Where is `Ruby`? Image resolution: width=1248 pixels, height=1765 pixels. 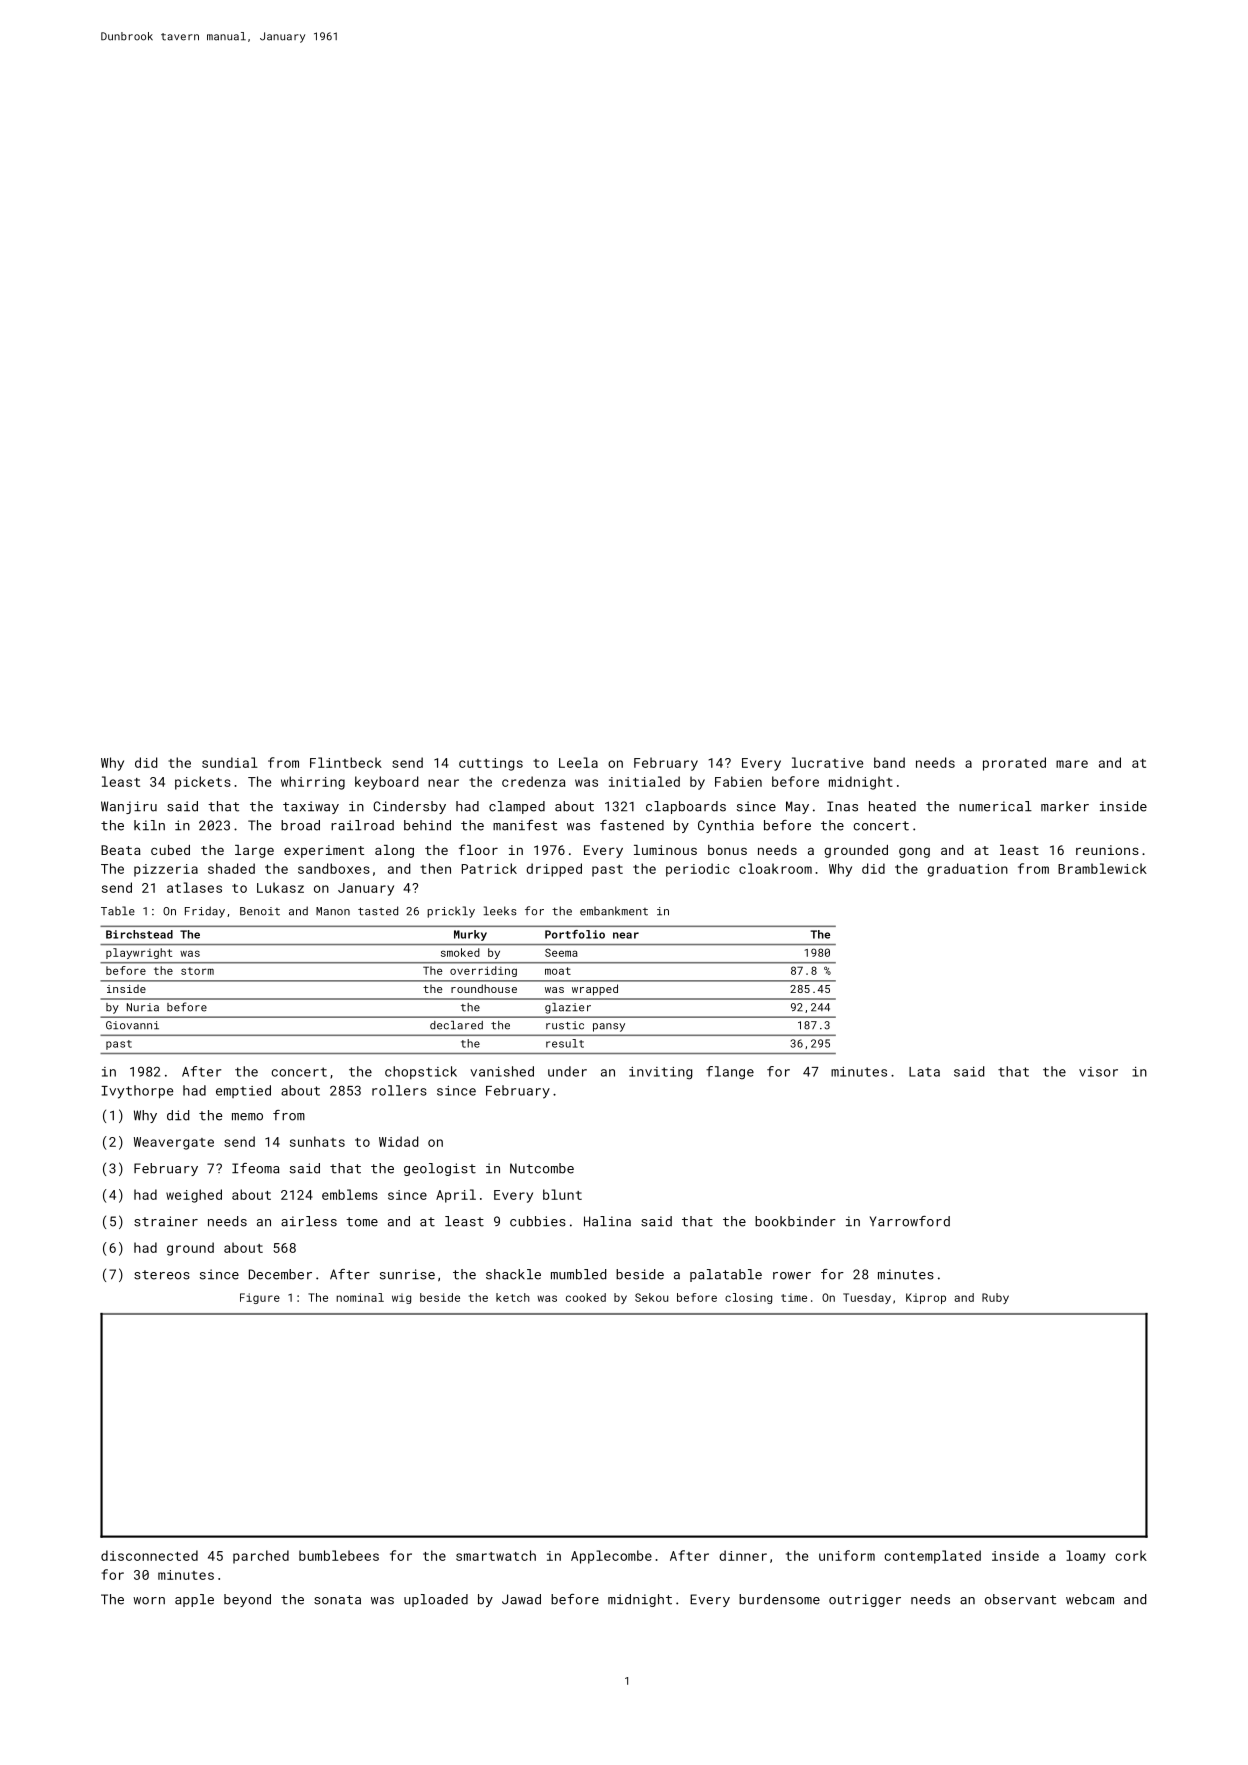 Ruby is located at coordinates (995, 1298).
